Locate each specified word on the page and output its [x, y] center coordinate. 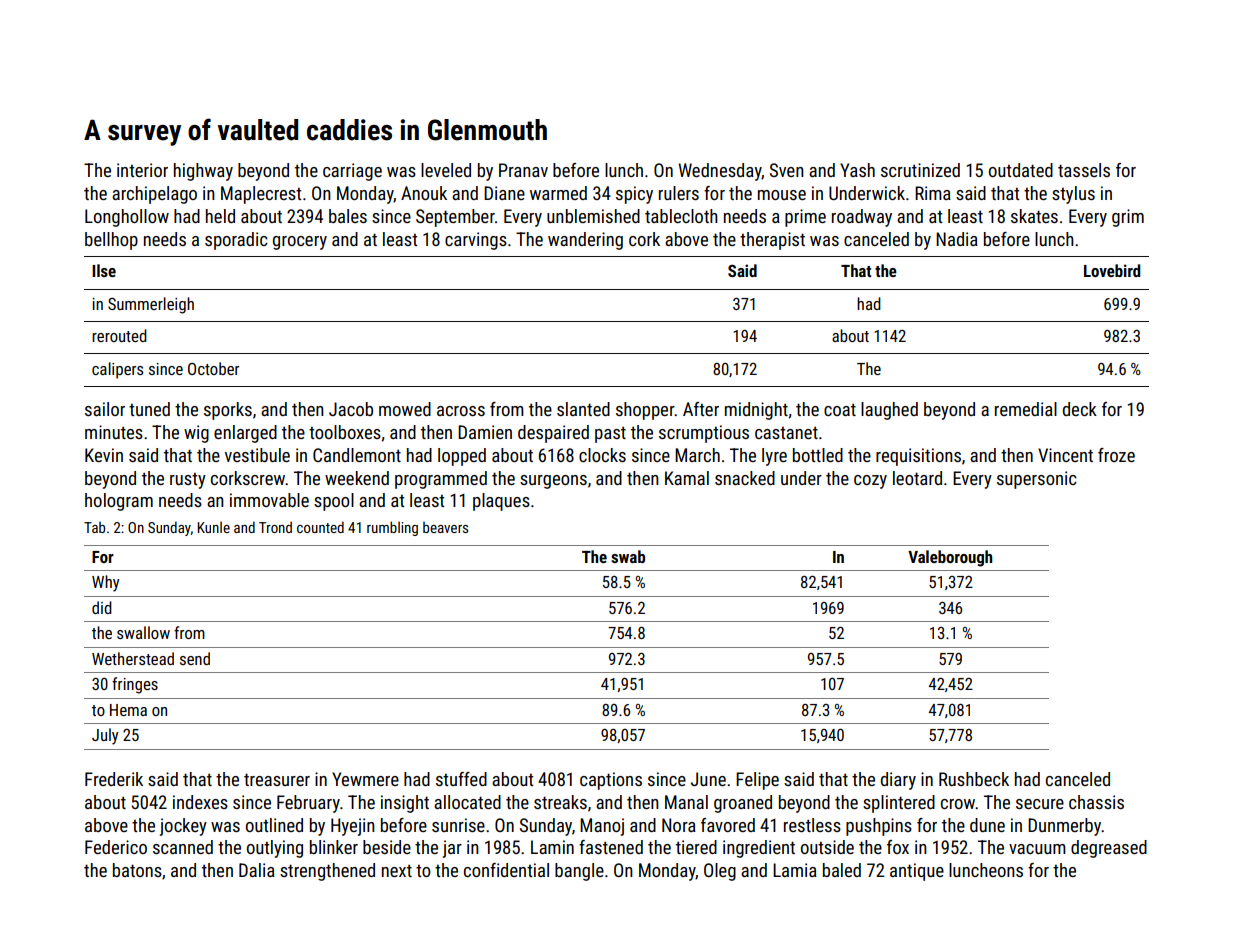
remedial [1026, 409]
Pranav [523, 170]
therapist [772, 241]
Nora [679, 825]
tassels [1084, 170]
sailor [105, 409]
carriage [352, 172]
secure [1040, 804]
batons [137, 870]
